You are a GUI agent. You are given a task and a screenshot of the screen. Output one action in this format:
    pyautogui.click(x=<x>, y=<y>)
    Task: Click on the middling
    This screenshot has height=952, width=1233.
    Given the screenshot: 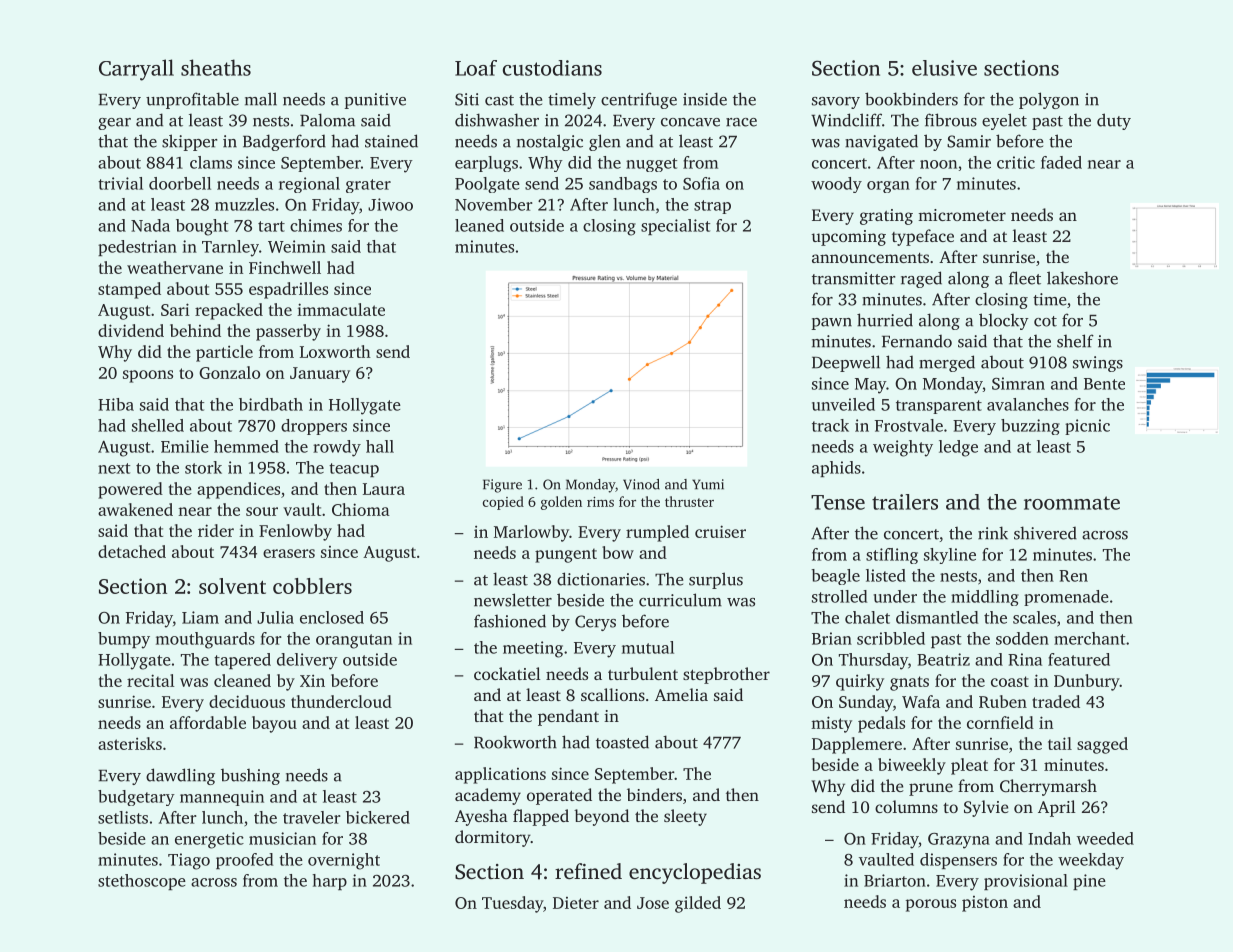 What is the action you would take?
    pyautogui.click(x=985, y=598)
